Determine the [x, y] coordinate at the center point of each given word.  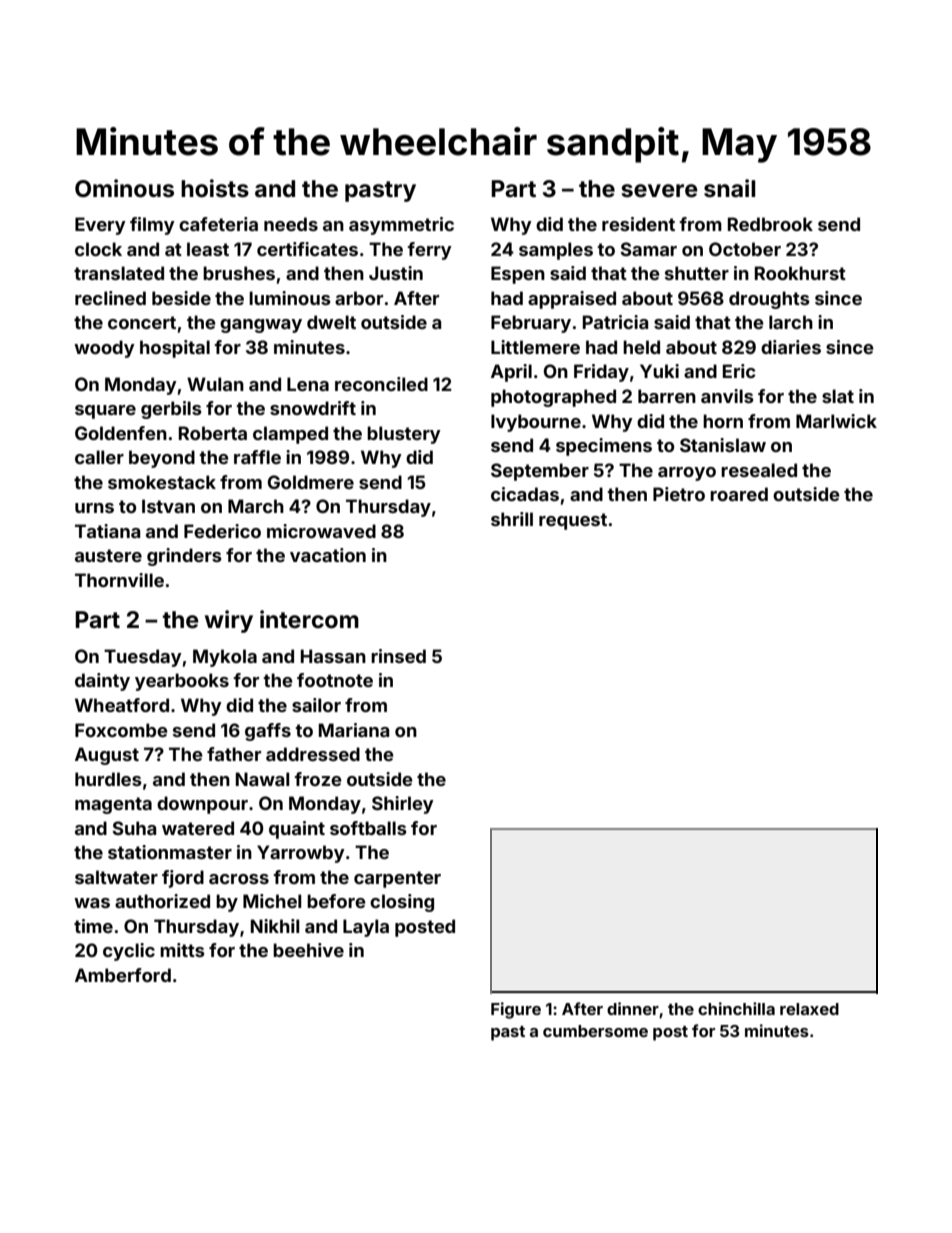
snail [729, 188]
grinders [184, 557]
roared [739, 494]
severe [659, 191]
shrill [512, 519]
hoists [215, 188]
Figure [516, 1010]
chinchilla [736, 1008]
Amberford [123, 975]
